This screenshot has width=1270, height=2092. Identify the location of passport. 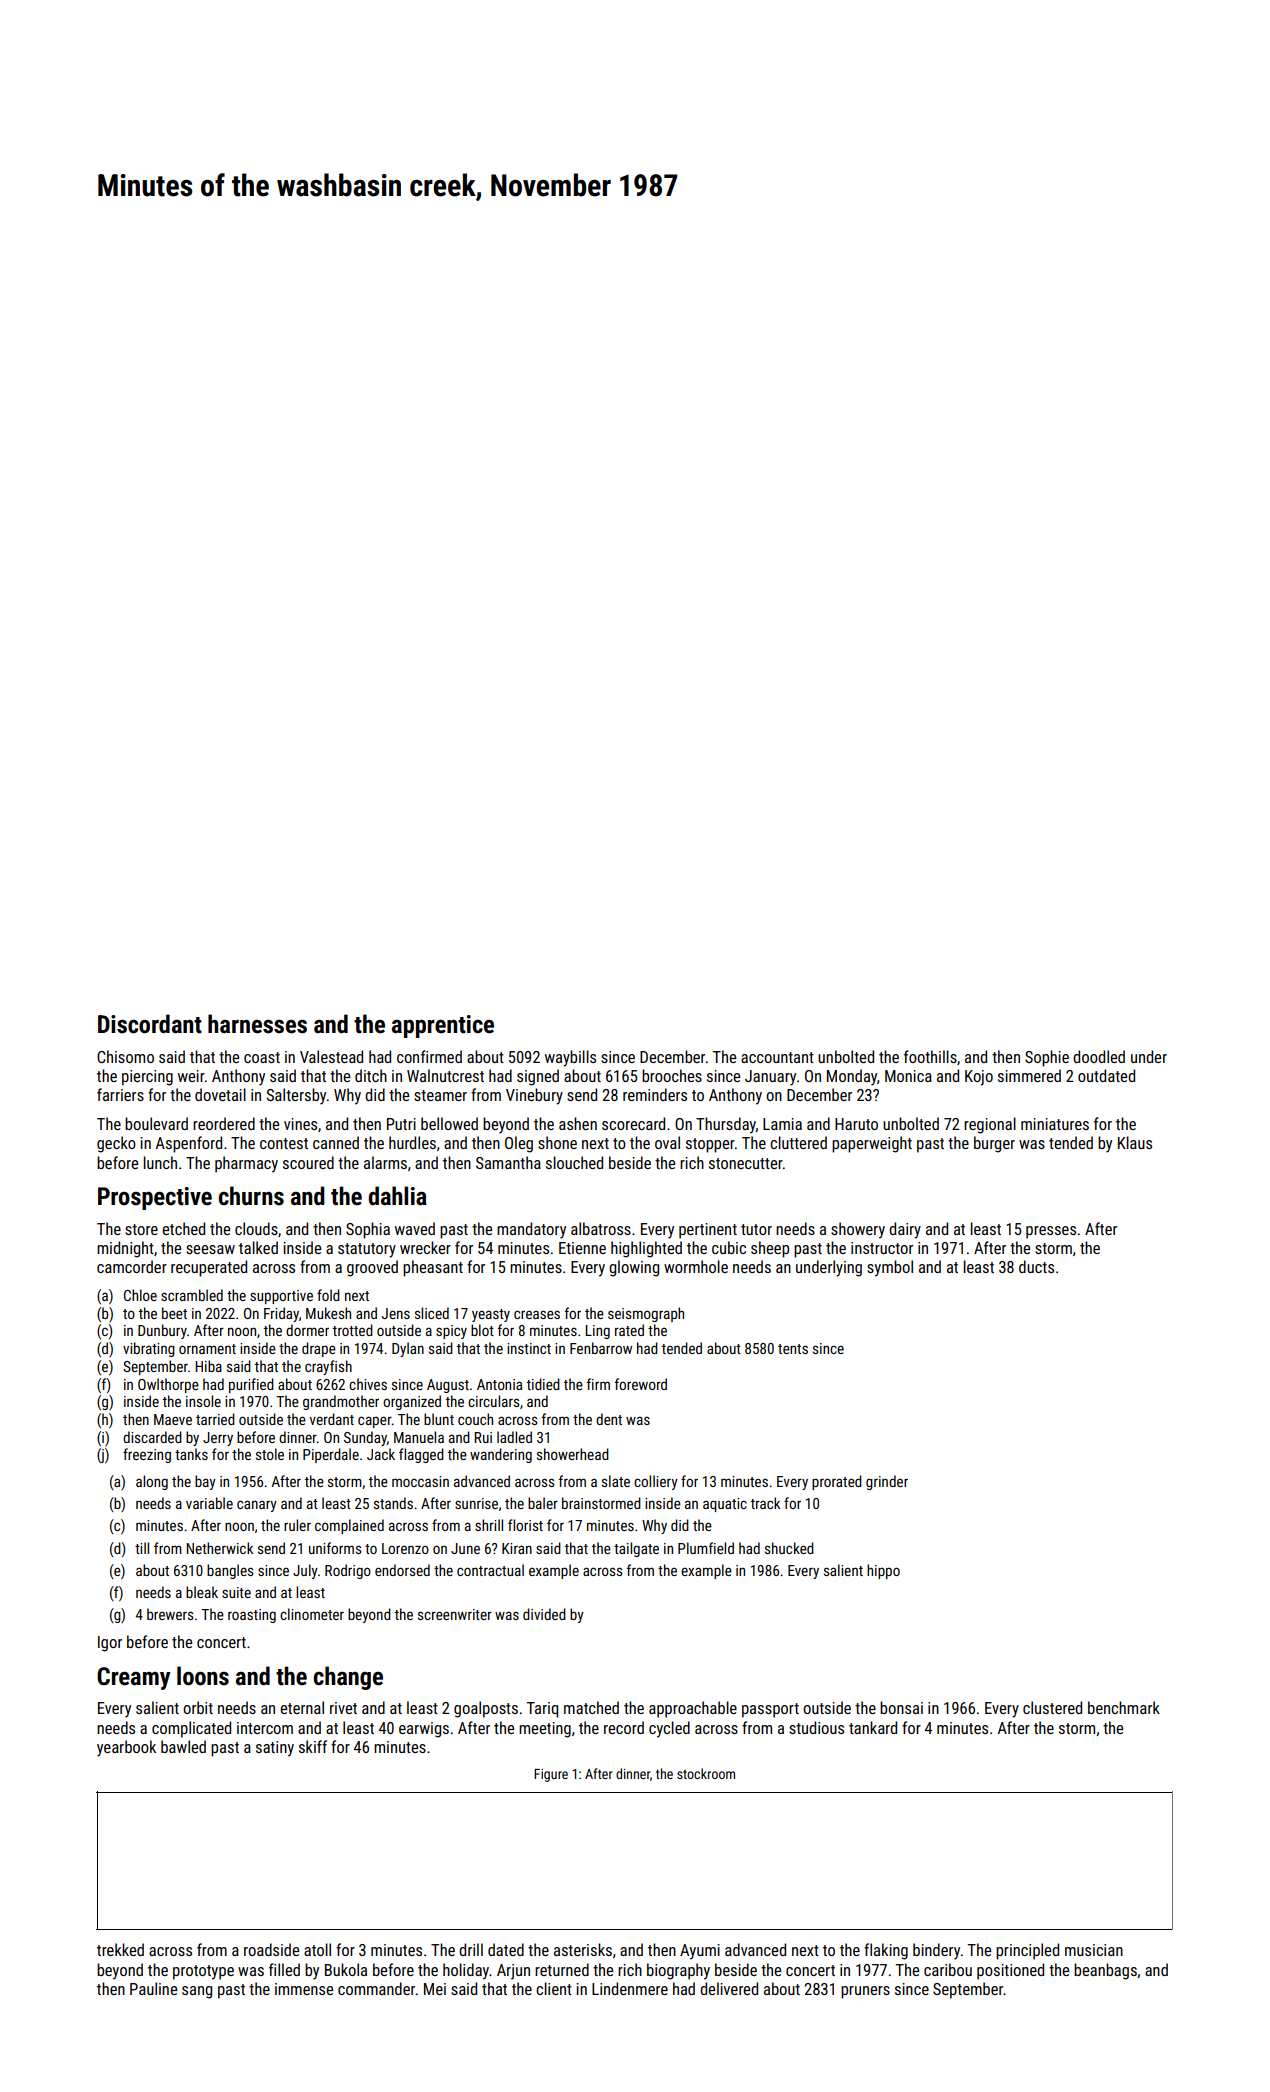
(770, 1710).
